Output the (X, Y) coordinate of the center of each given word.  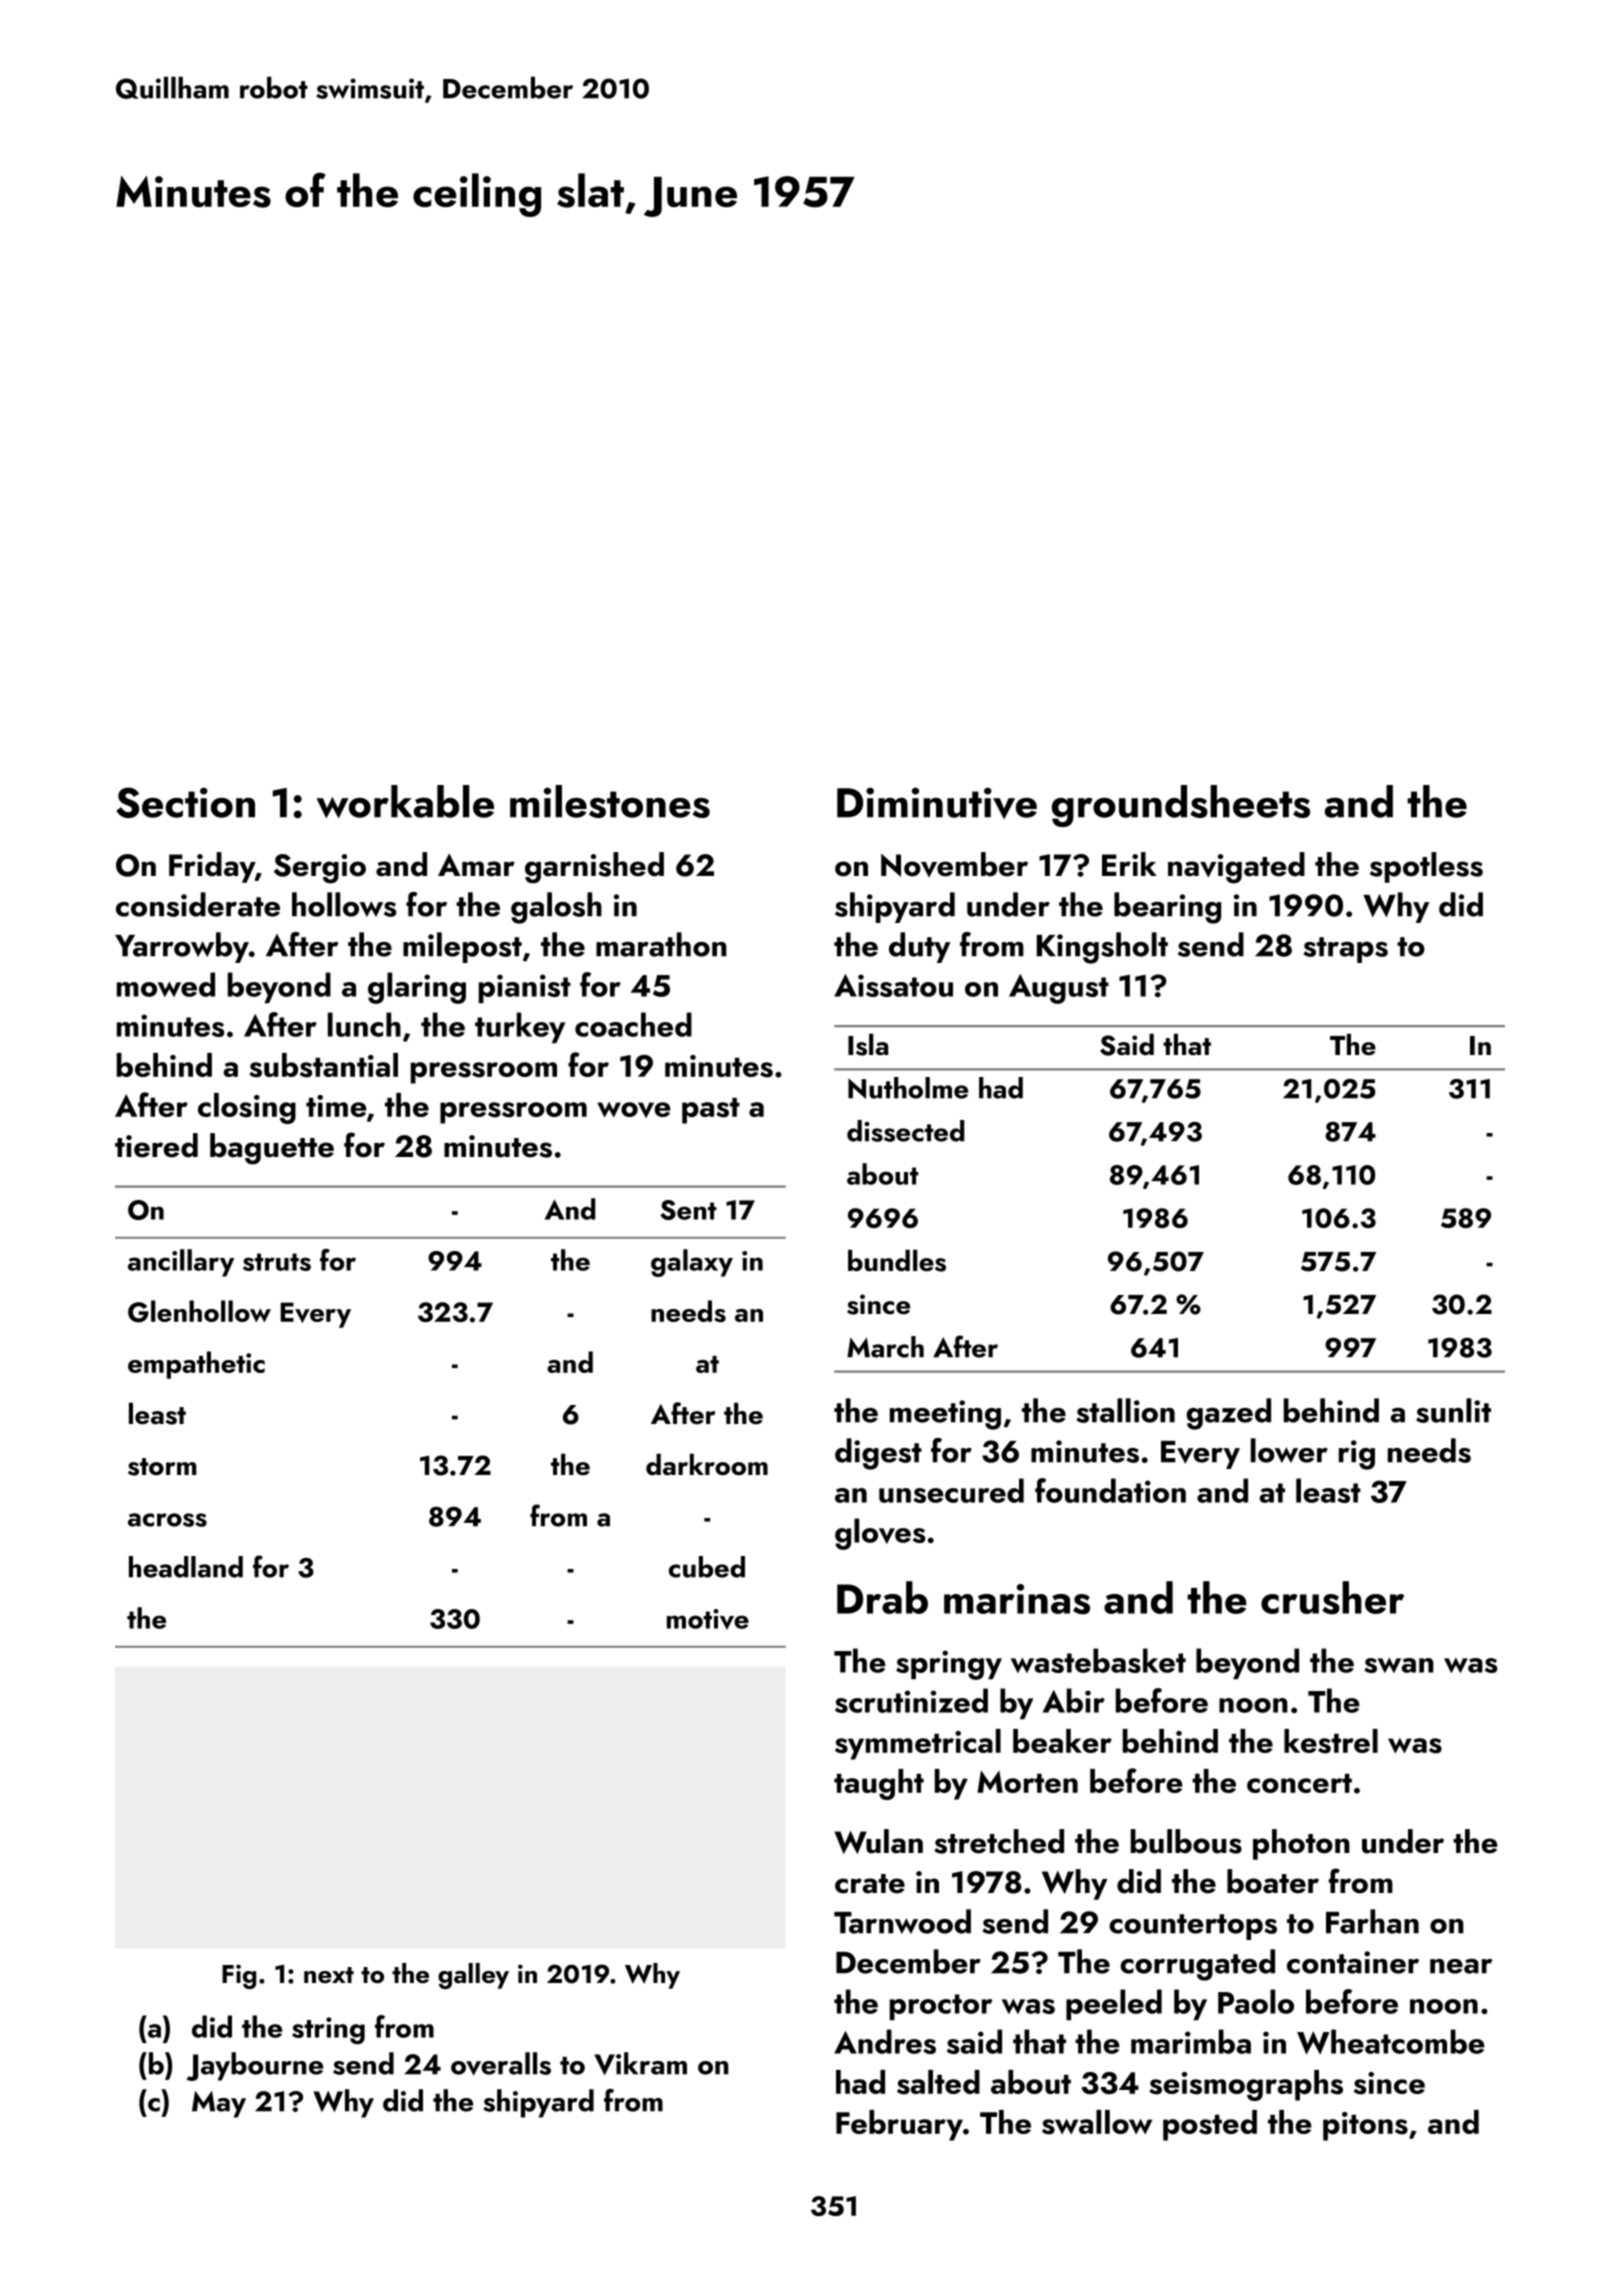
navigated (1236, 868)
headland (186, 1567)
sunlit (1453, 1410)
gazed (1228, 1414)
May (219, 2104)
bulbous (1186, 1841)
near (1461, 1966)
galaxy (692, 1263)
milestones (610, 801)
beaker (1062, 1741)
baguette (272, 1149)
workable (405, 801)
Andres (885, 2041)
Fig (239, 1976)
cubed (707, 1567)
